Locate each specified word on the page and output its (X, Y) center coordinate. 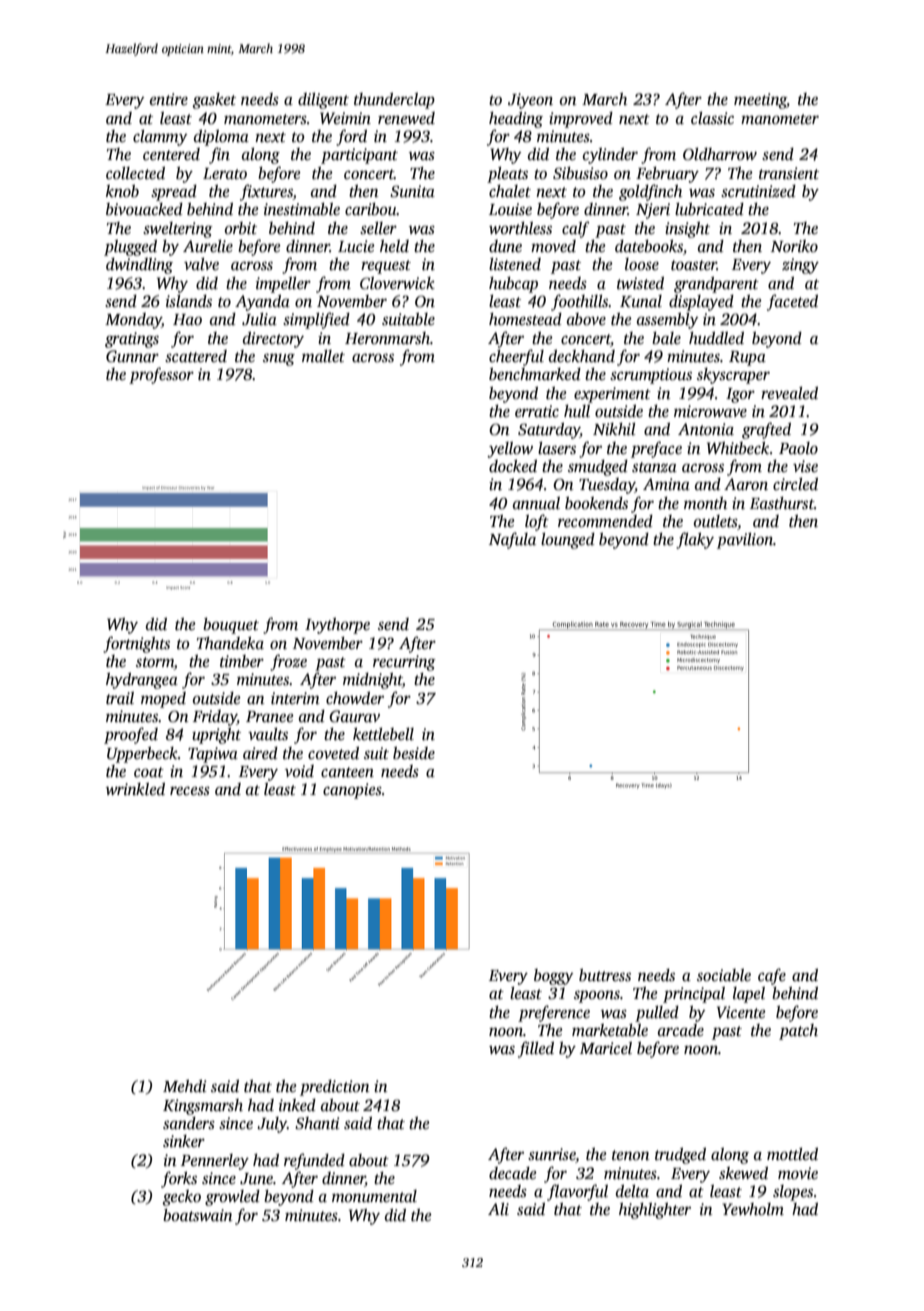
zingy (800, 266)
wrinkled (135, 789)
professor (161, 375)
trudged (680, 1156)
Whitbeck (738, 448)
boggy (554, 977)
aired (260, 753)
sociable (724, 975)
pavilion (745, 541)
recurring (404, 663)
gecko (182, 1198)
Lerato (225, 174)
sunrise (552, 1155)
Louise (510, 209)
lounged (568, 541)
